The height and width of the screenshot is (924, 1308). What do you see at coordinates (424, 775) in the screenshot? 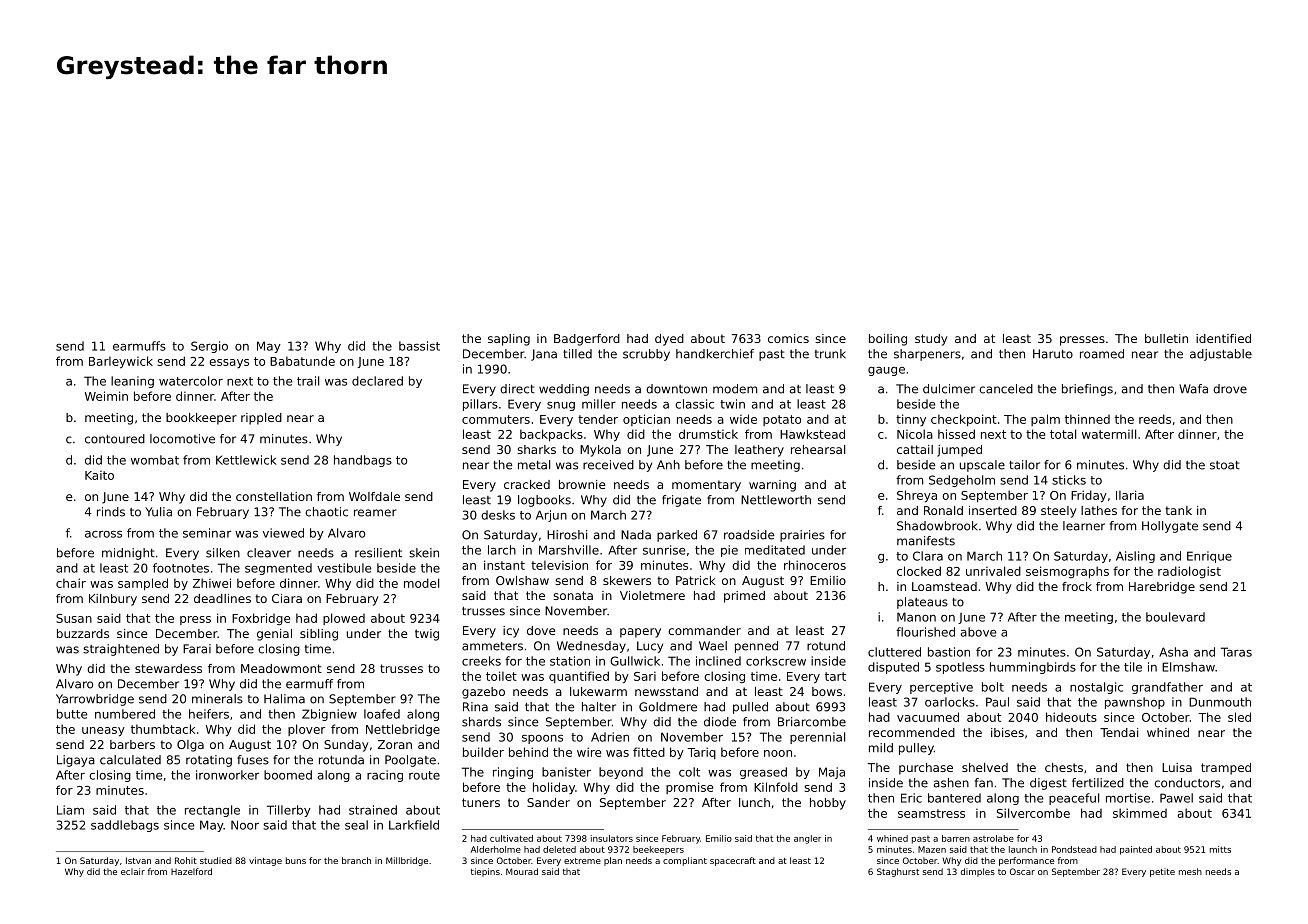
I see `route` at bounding box center [424, 775].
